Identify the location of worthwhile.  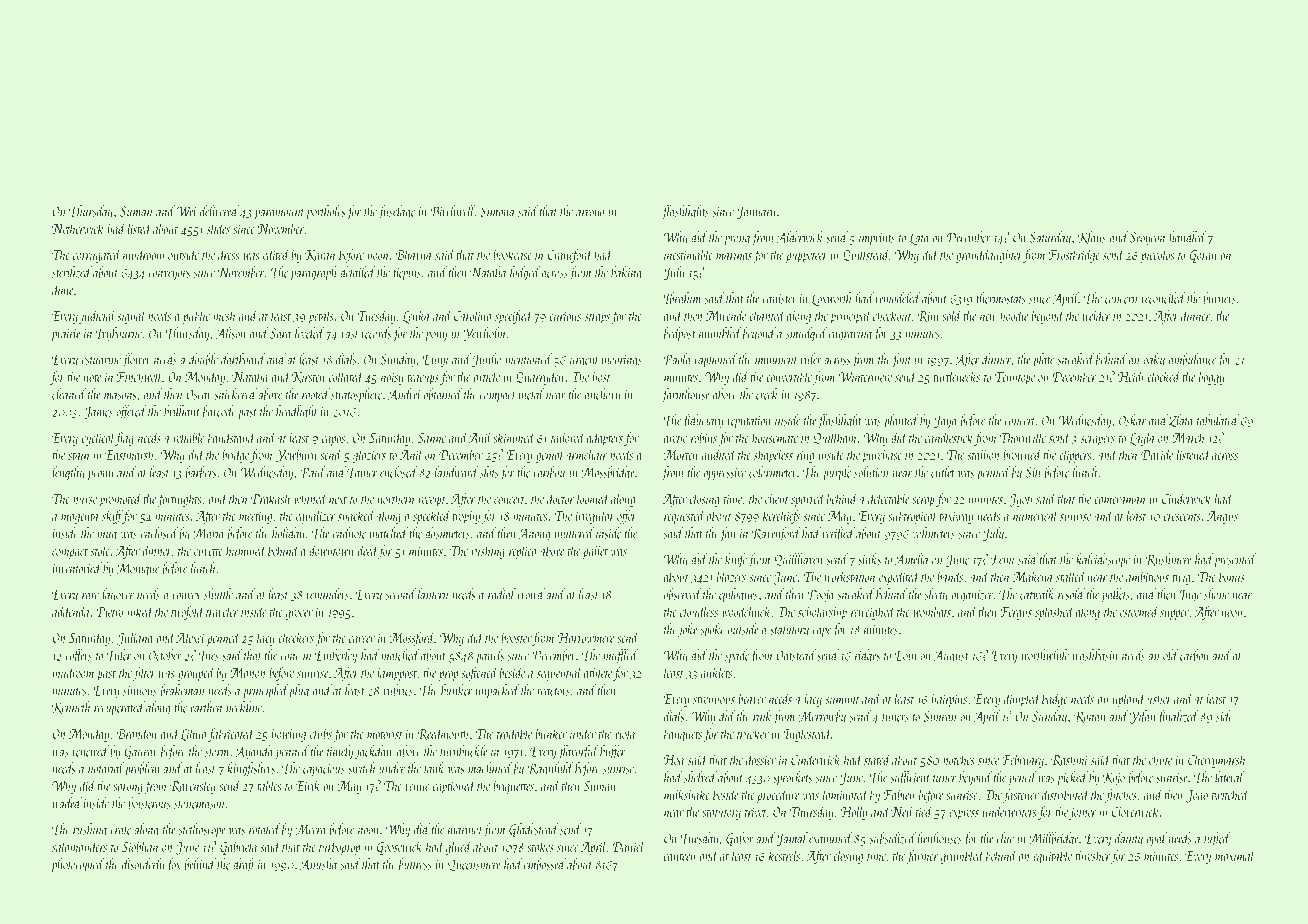
(1045, 655).
